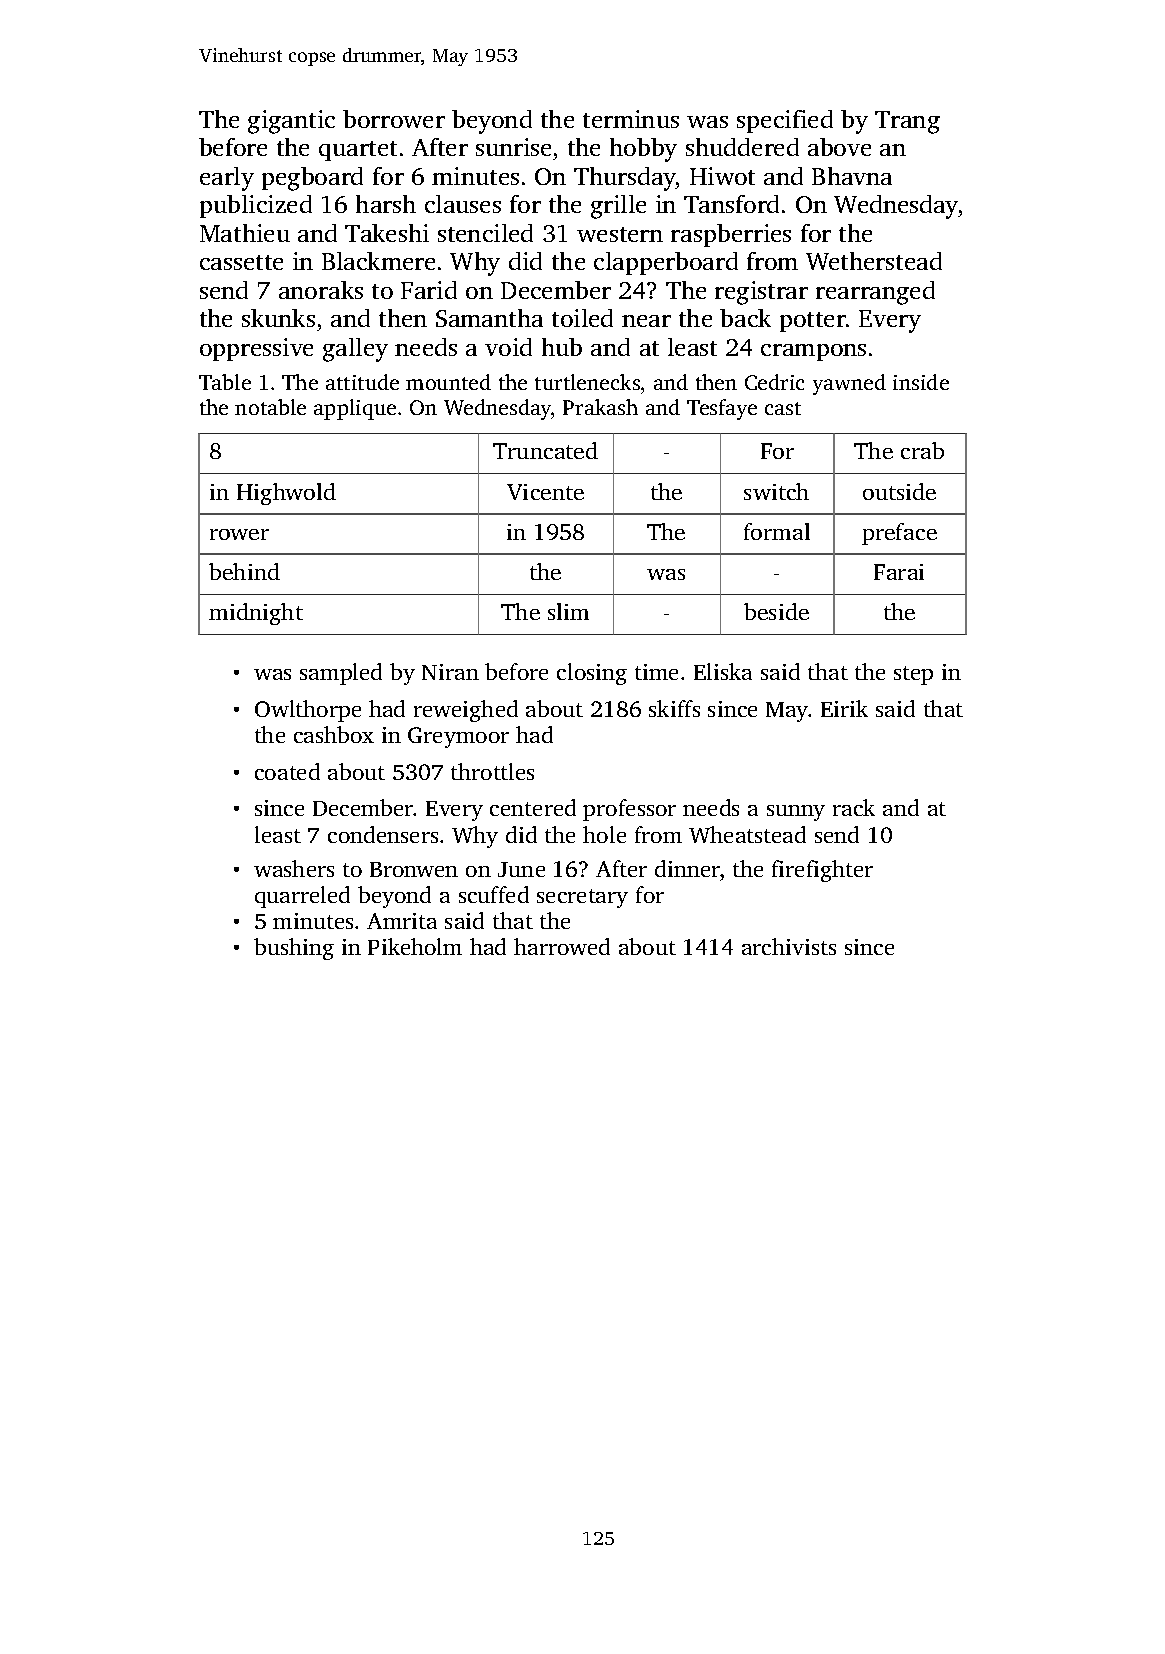 The image size is (1165, 1654). What do you see at coordinates (513, 147) in the image?
I see `sunrise` at bounding box center [513, 147].
